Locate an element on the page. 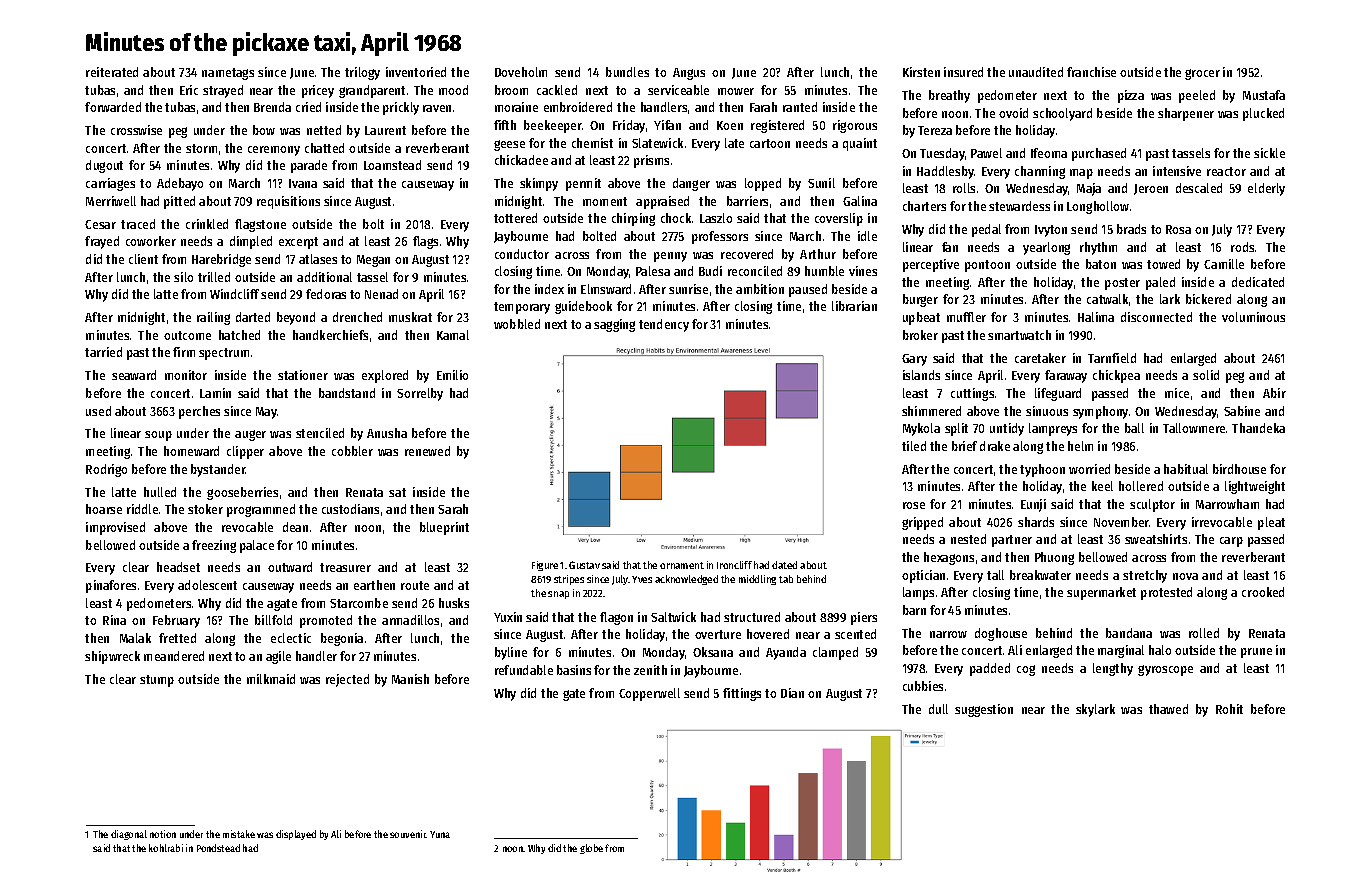 The image size is (1372, 887). cackled is located at coordinates (557, 90).
